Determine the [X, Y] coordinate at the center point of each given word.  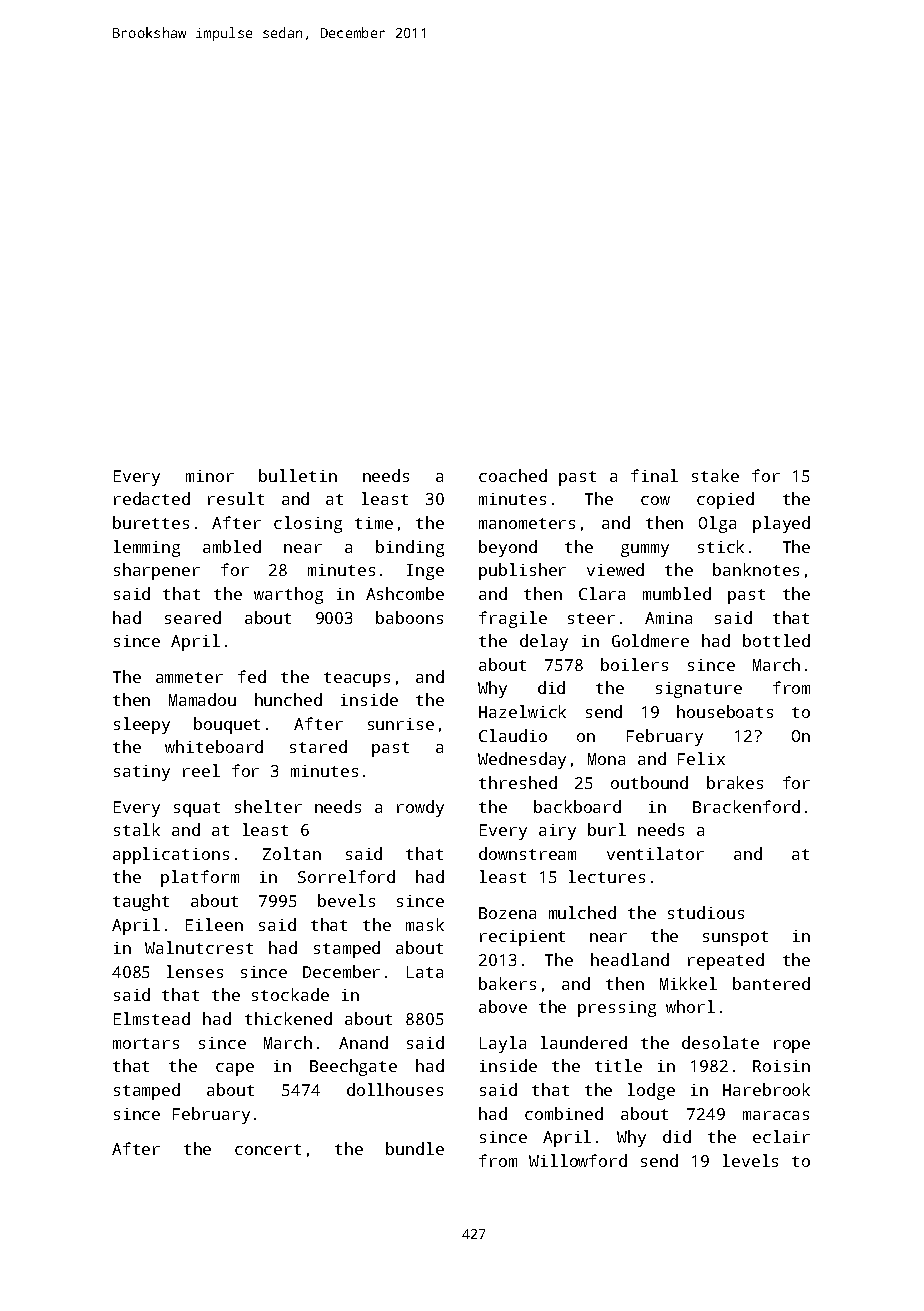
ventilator [655, 853]
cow [655, 500]
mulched [582, 912]
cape [235, 1069]
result [236, 498]
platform [200, 878]
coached [513, 475]
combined [564, 1113]
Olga [717, 524]
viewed [615, 569]
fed [252, 676]
